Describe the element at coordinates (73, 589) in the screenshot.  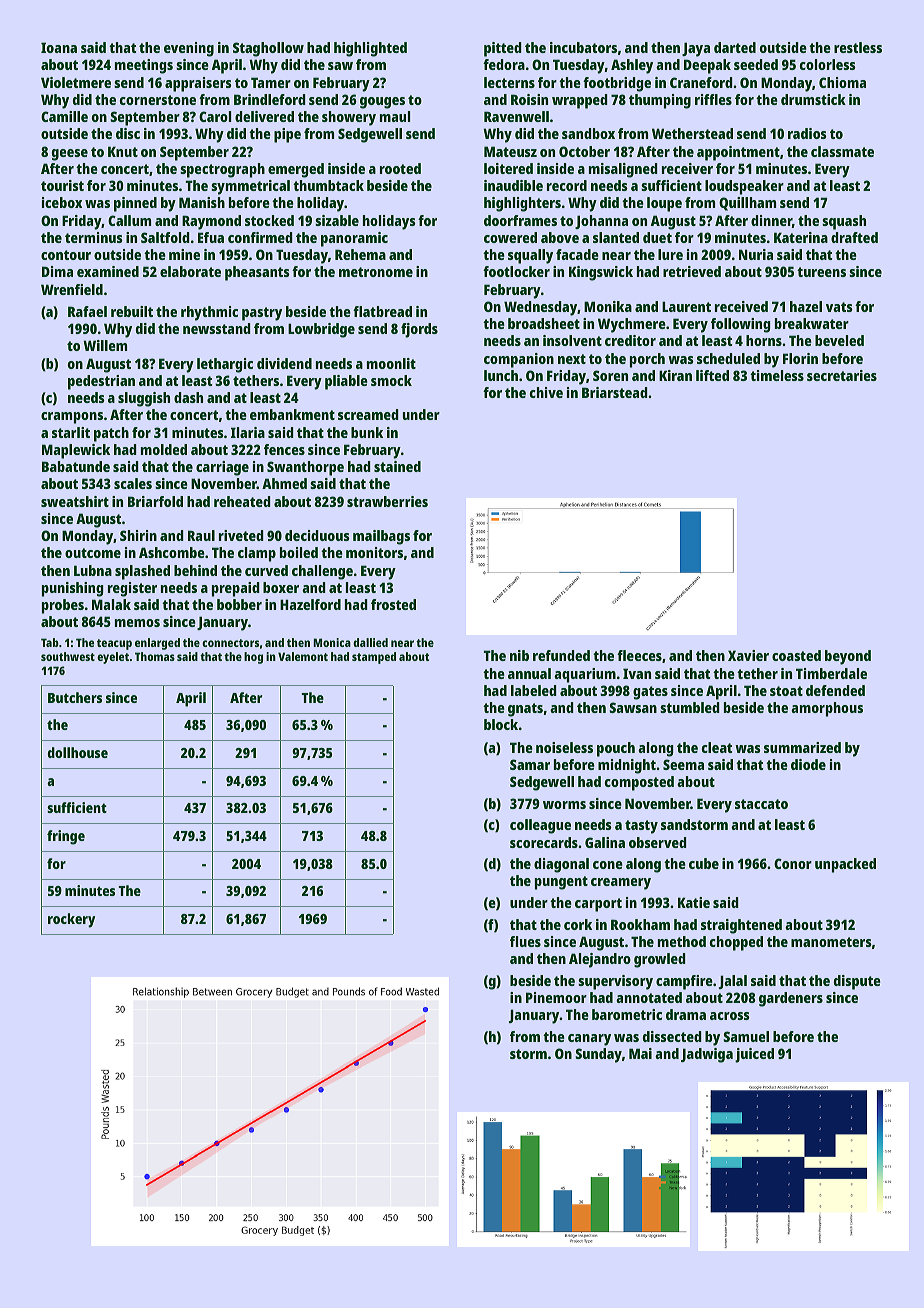
I see `punishing` at that location.
